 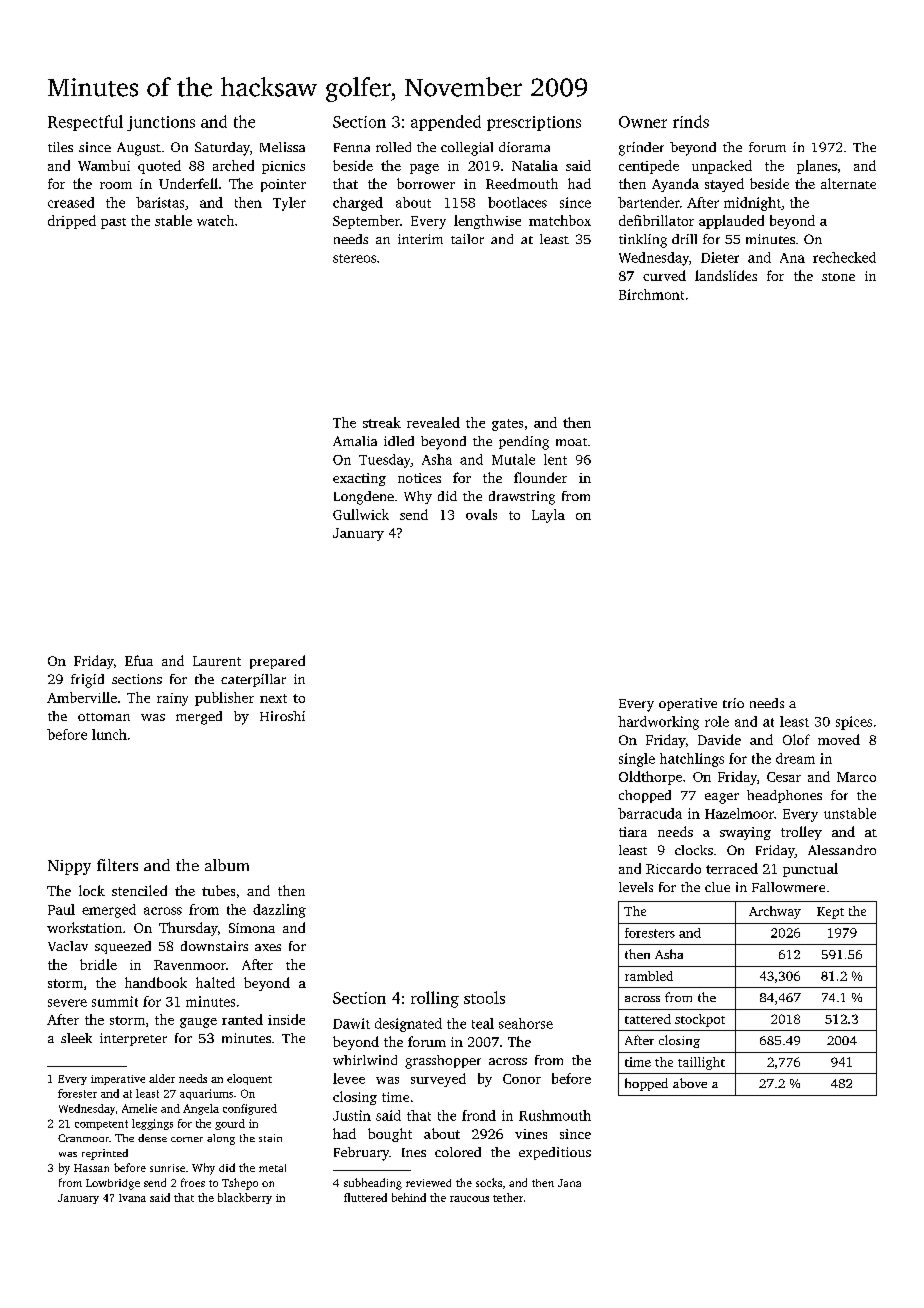 I want to click on Nippy, so click(x=69, y=867).
